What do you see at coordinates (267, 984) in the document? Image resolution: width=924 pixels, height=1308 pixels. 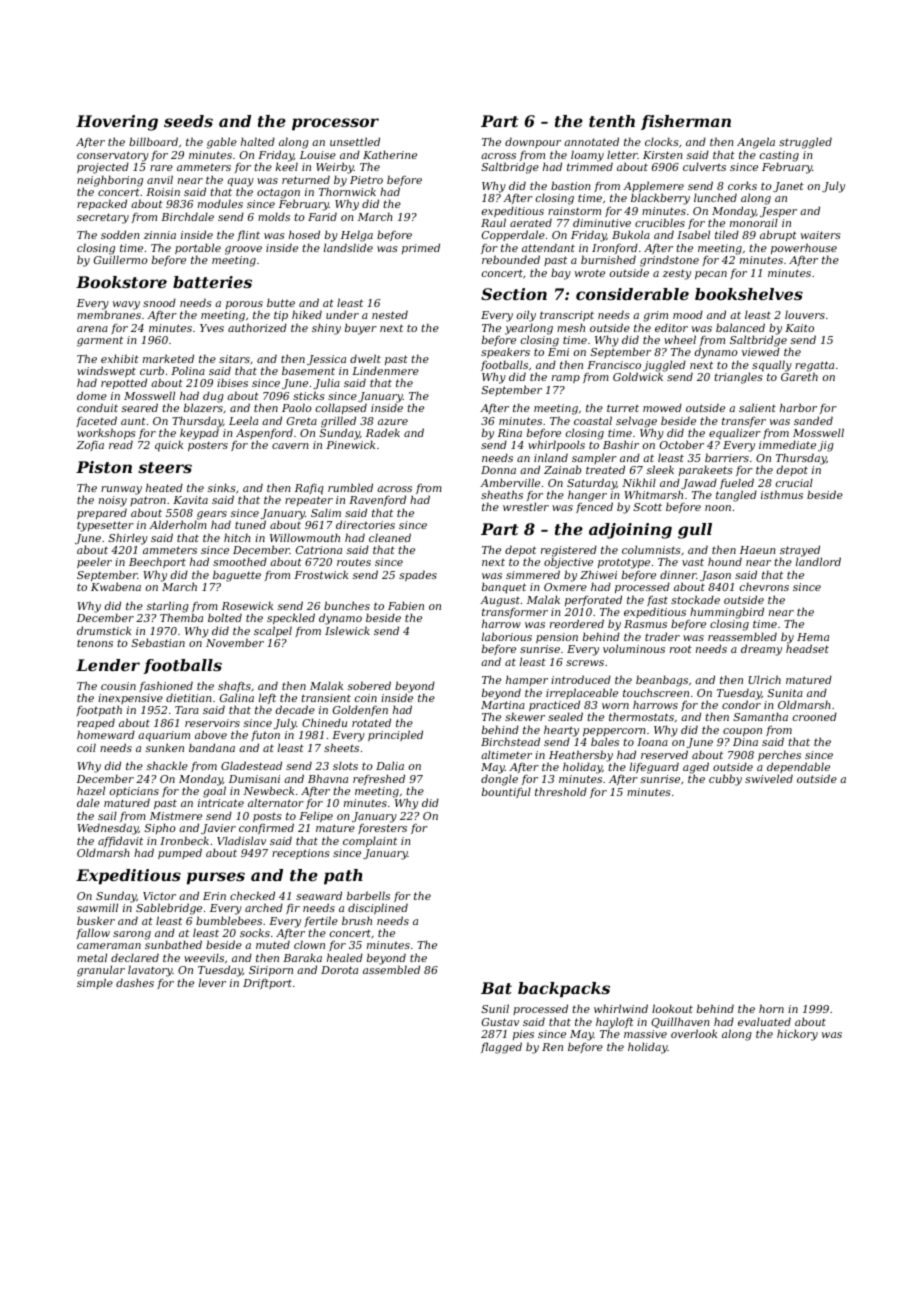 I see `Driftport` at bounding box center [267, 984].
